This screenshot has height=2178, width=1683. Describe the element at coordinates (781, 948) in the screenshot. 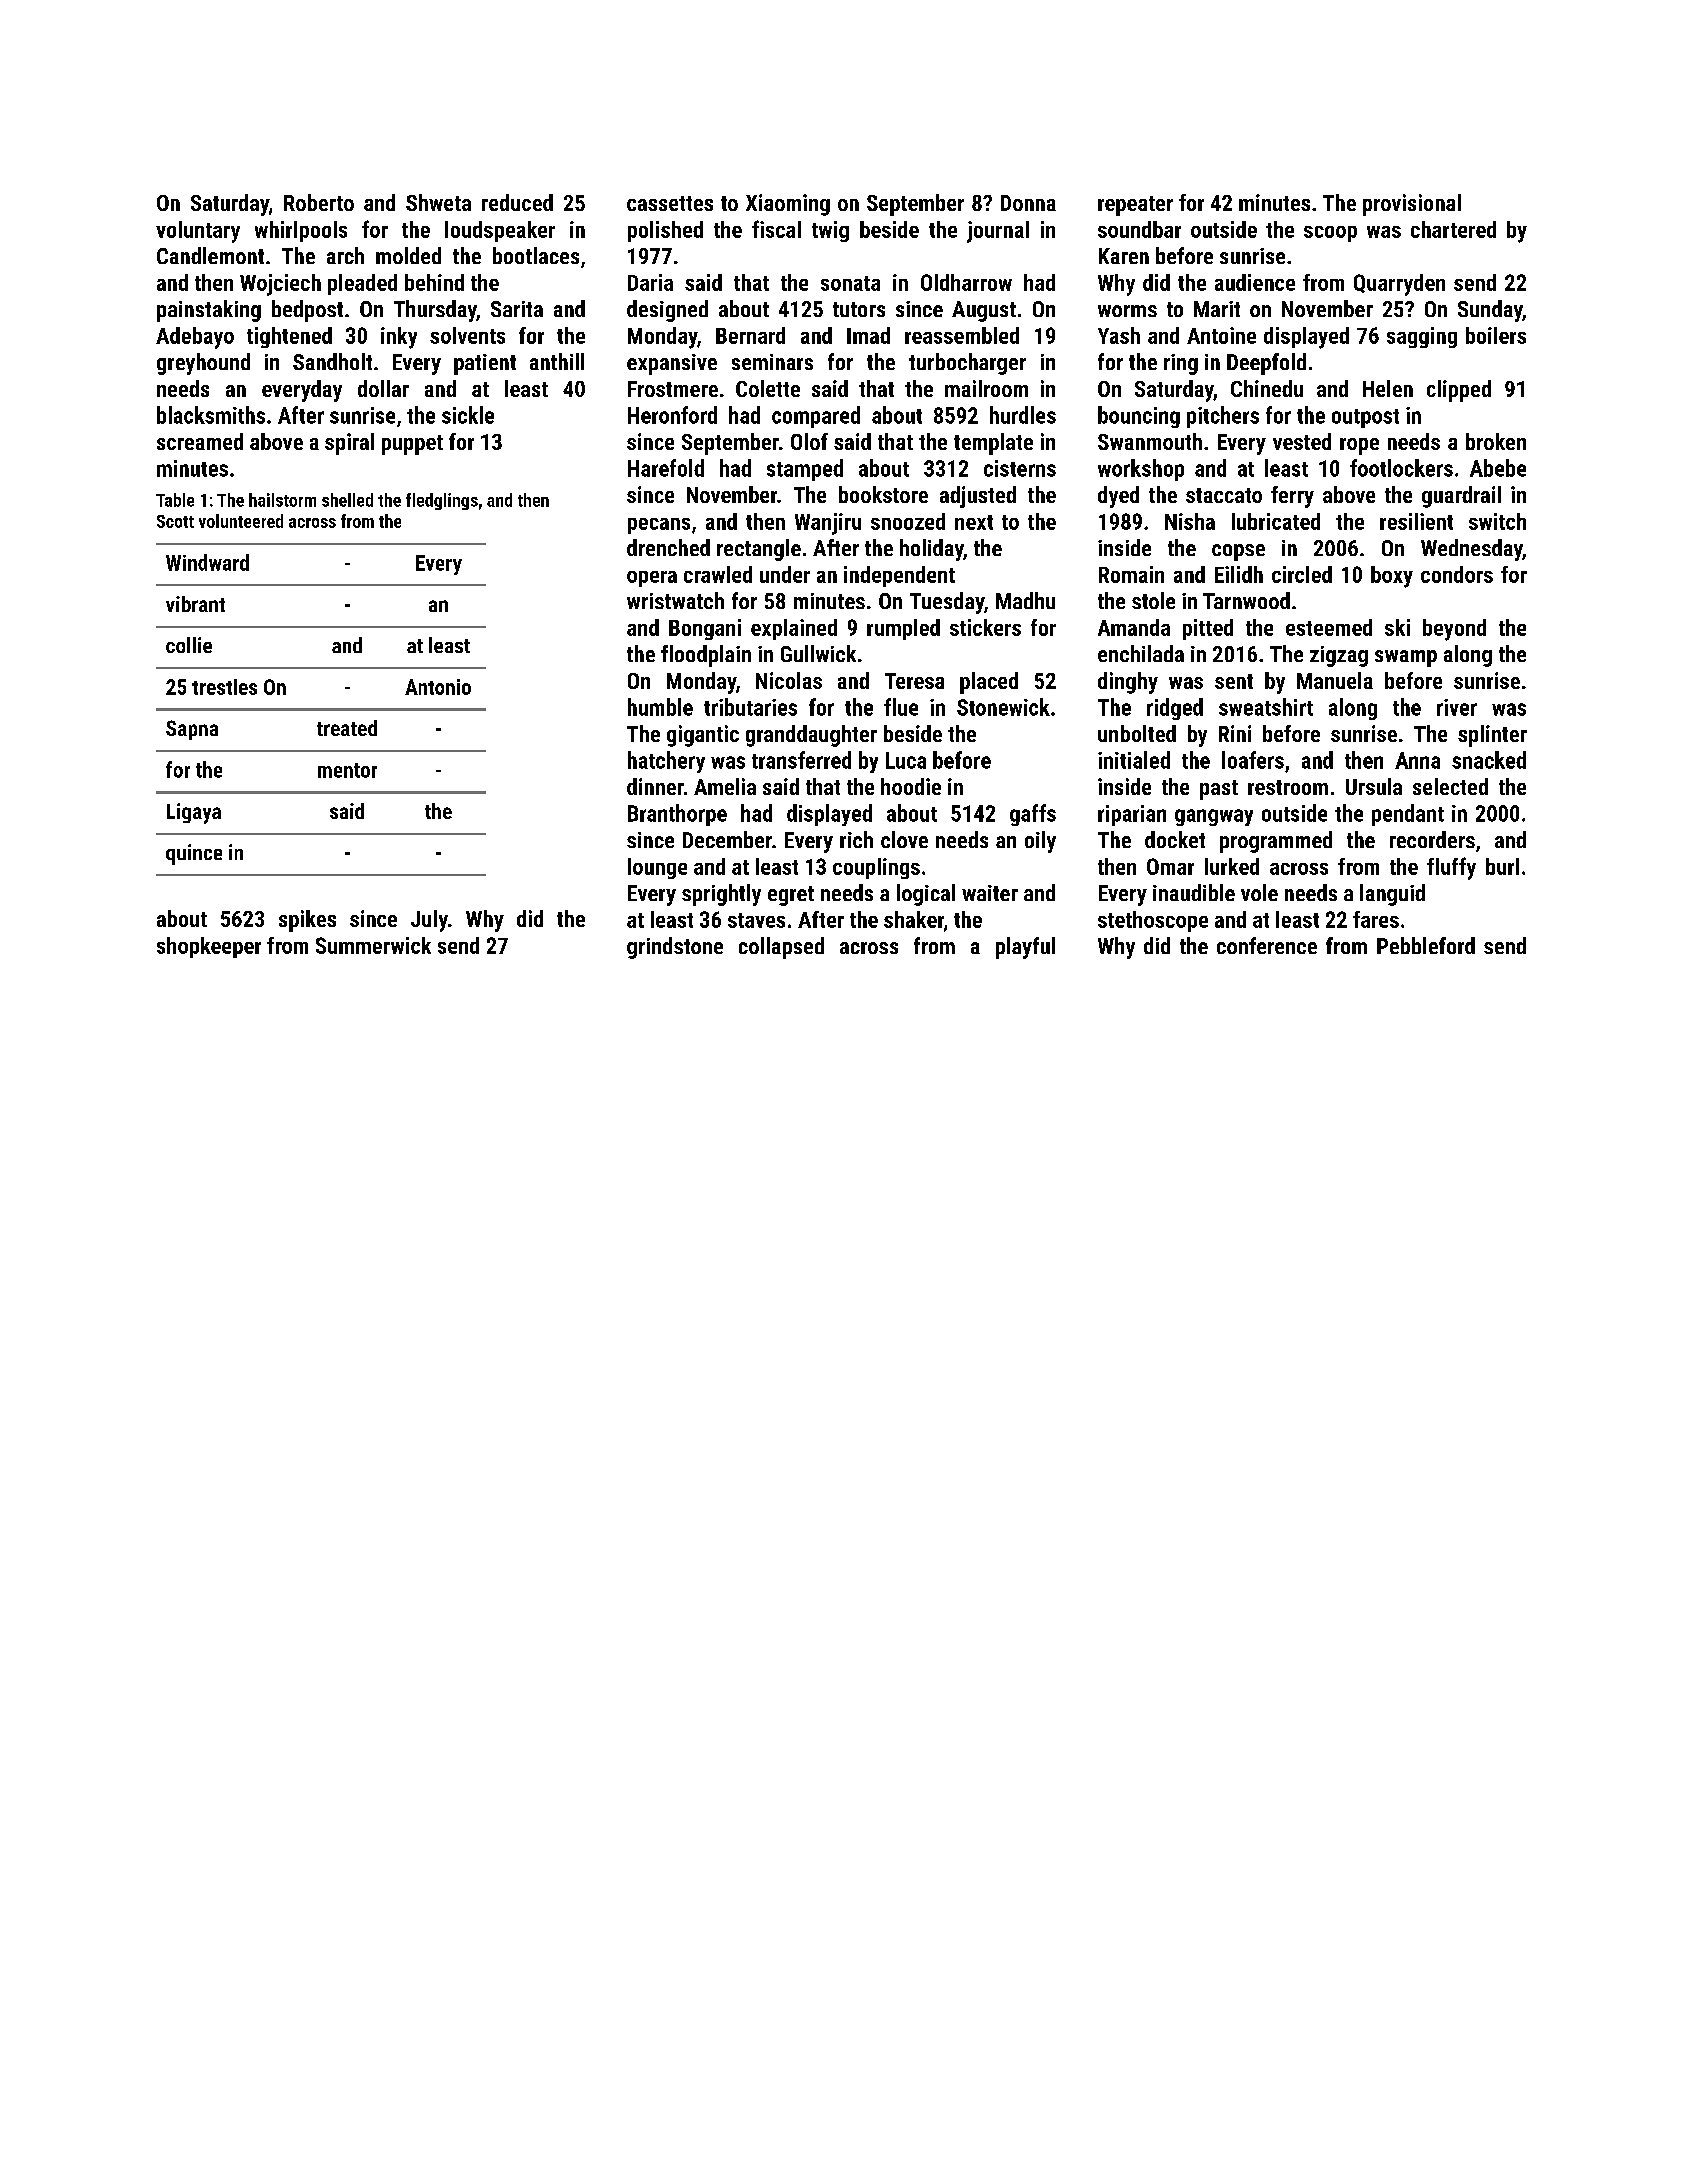

I see `collapsed` at that location.
